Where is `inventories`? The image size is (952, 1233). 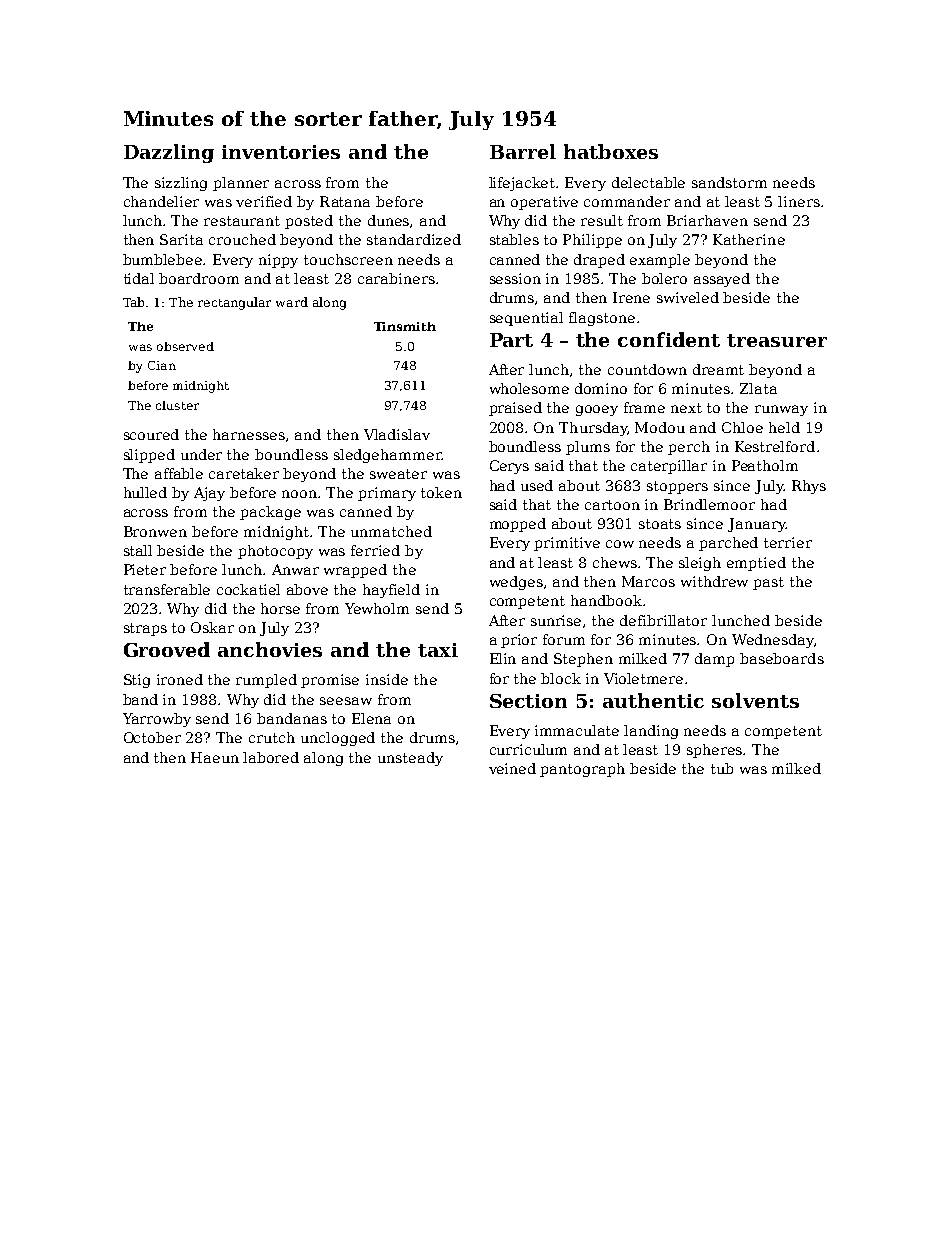
inventories is located at coordinates (281, 152).
